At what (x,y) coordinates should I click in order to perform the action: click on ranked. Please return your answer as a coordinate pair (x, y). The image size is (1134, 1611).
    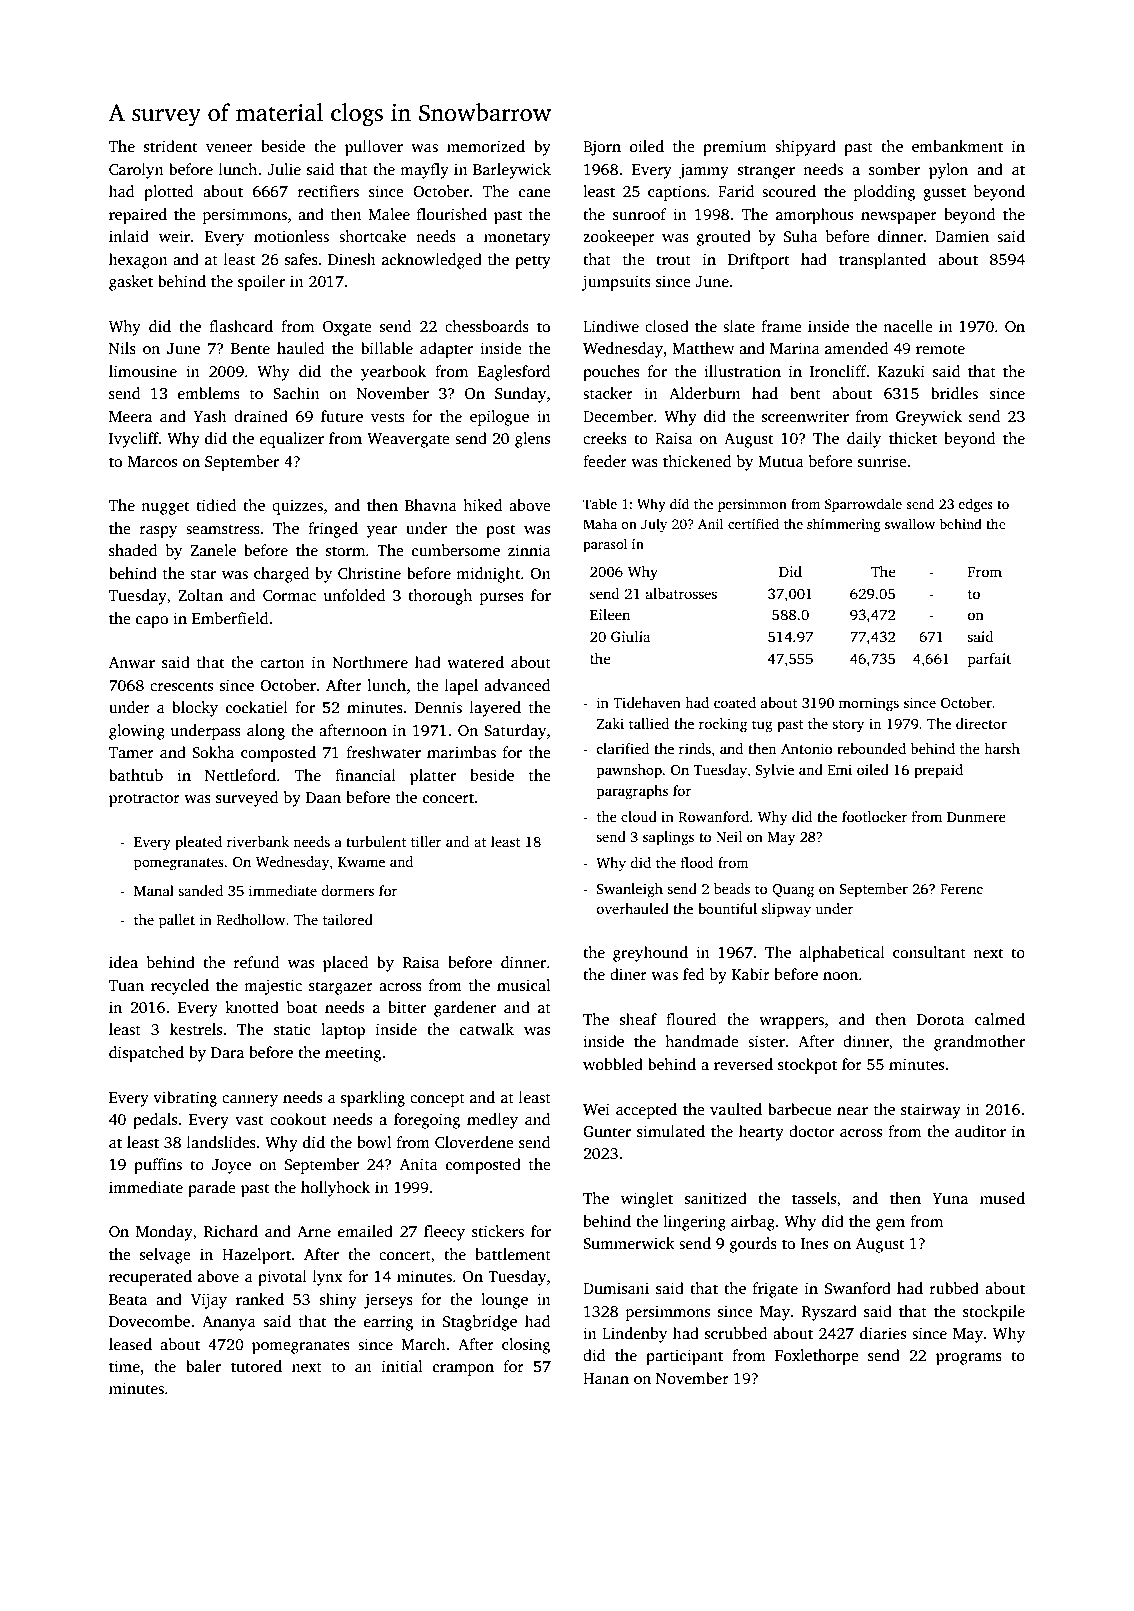
    Looking at the image, I should click on (260, 1299).
